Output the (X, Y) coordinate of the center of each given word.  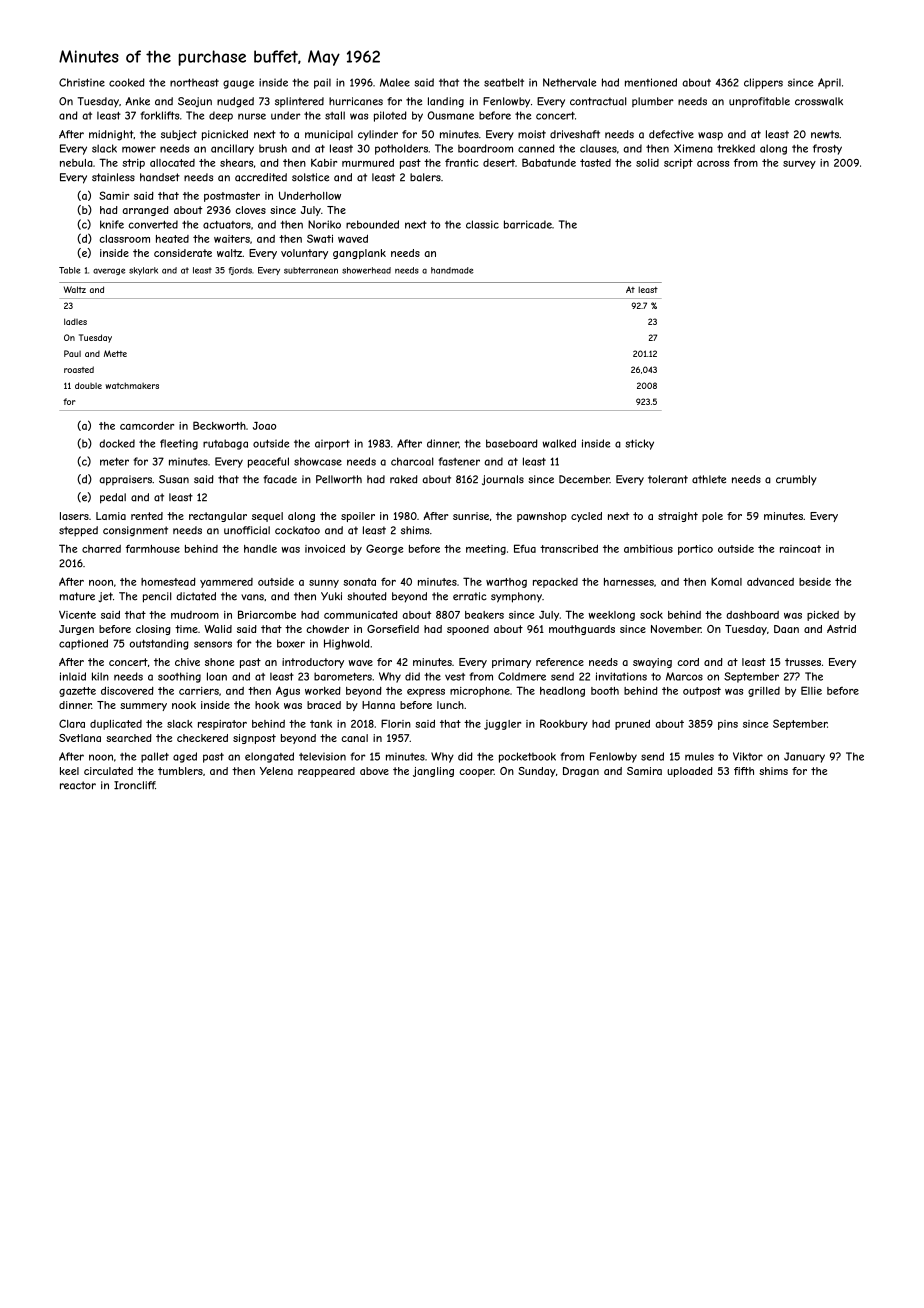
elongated (269, 757)
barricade (528, 224)
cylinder (378, 135)
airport (332, 445)
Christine (82, 82)
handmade (452, 270)
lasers (74, 516)
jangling (433, 772)
